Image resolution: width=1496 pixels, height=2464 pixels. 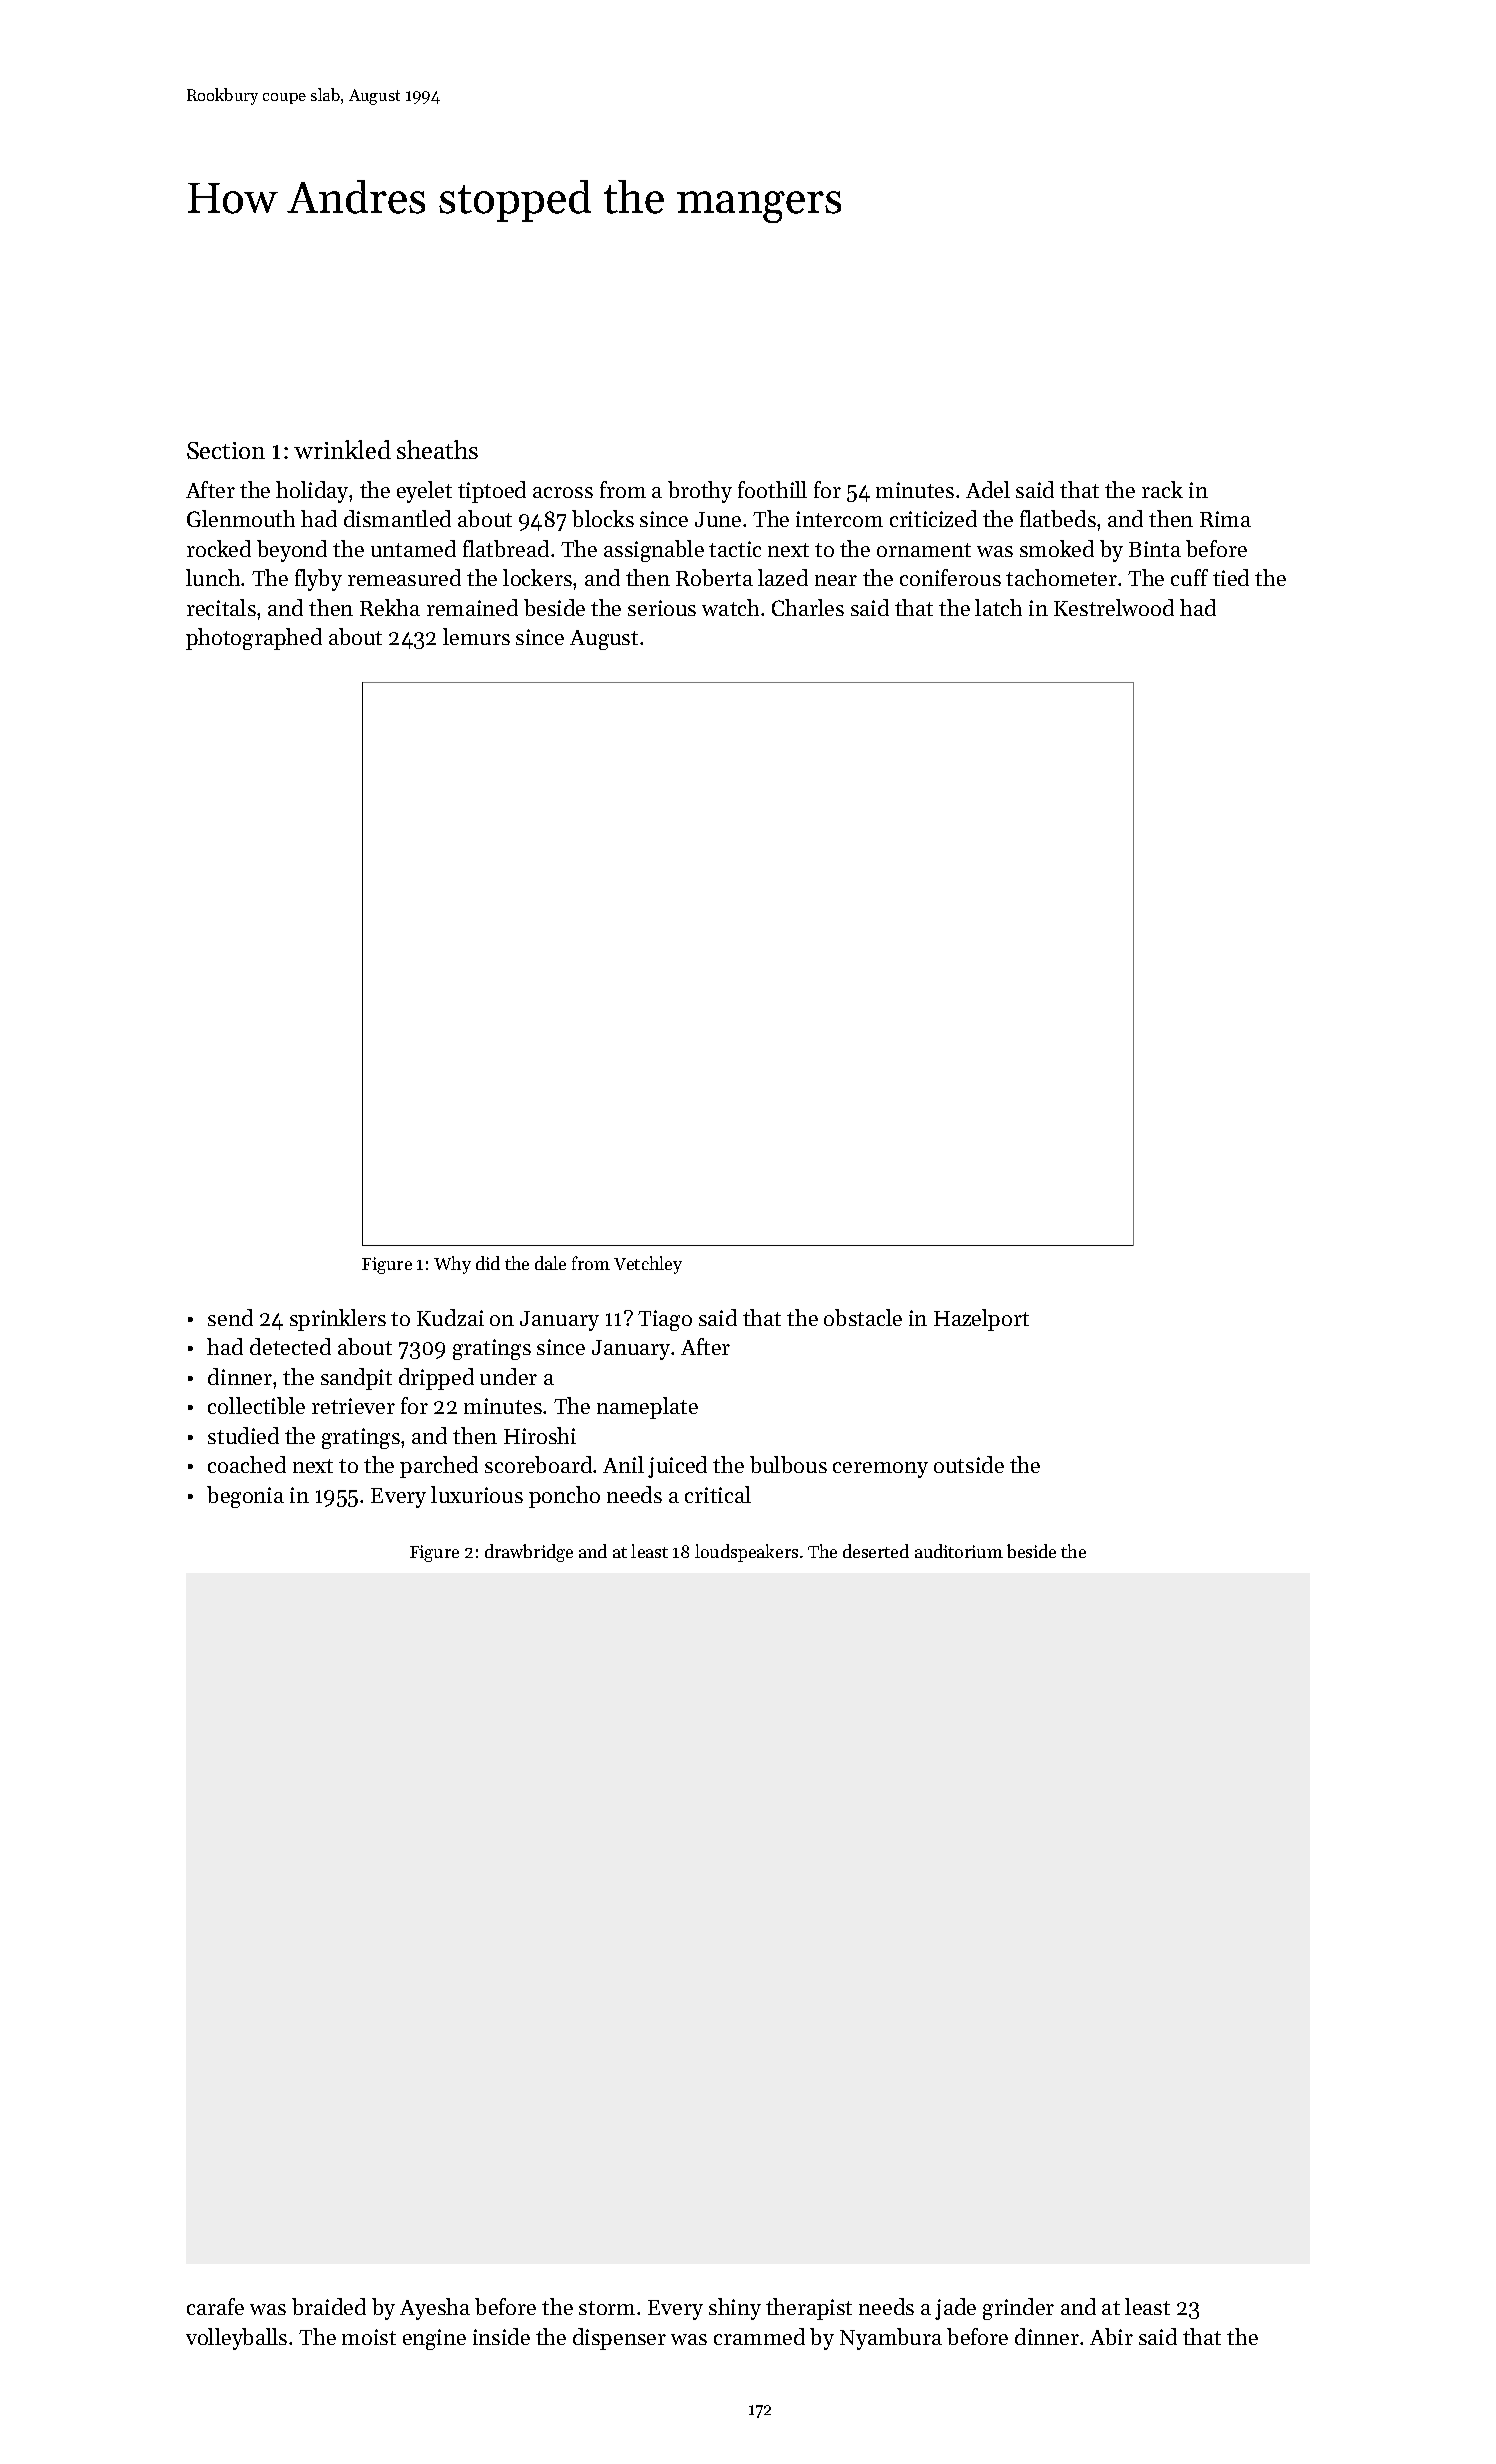 I want to click on outside, so click(x=969, y=1464).
